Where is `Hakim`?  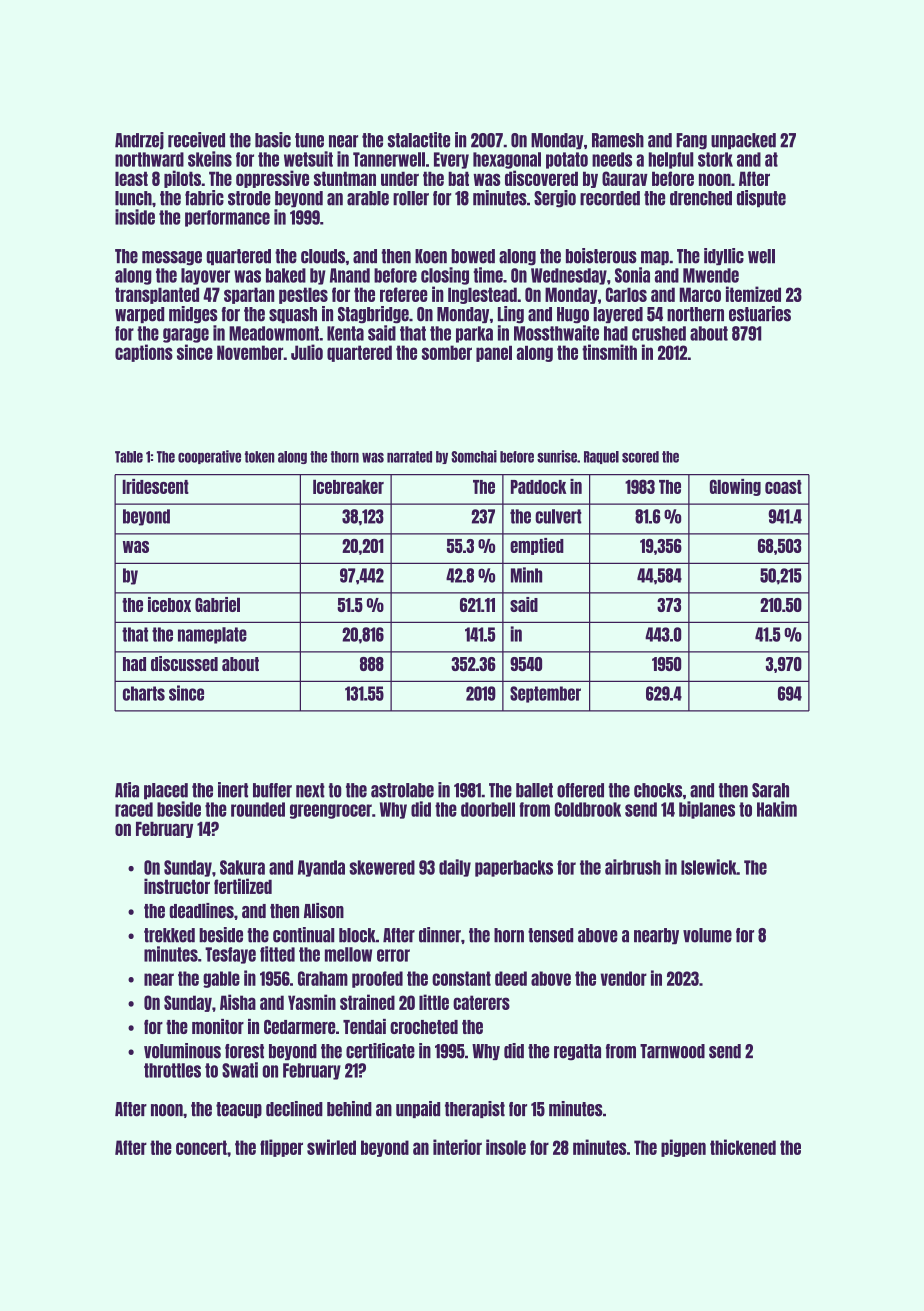 Hakim is located at coordinates (777, 809).
